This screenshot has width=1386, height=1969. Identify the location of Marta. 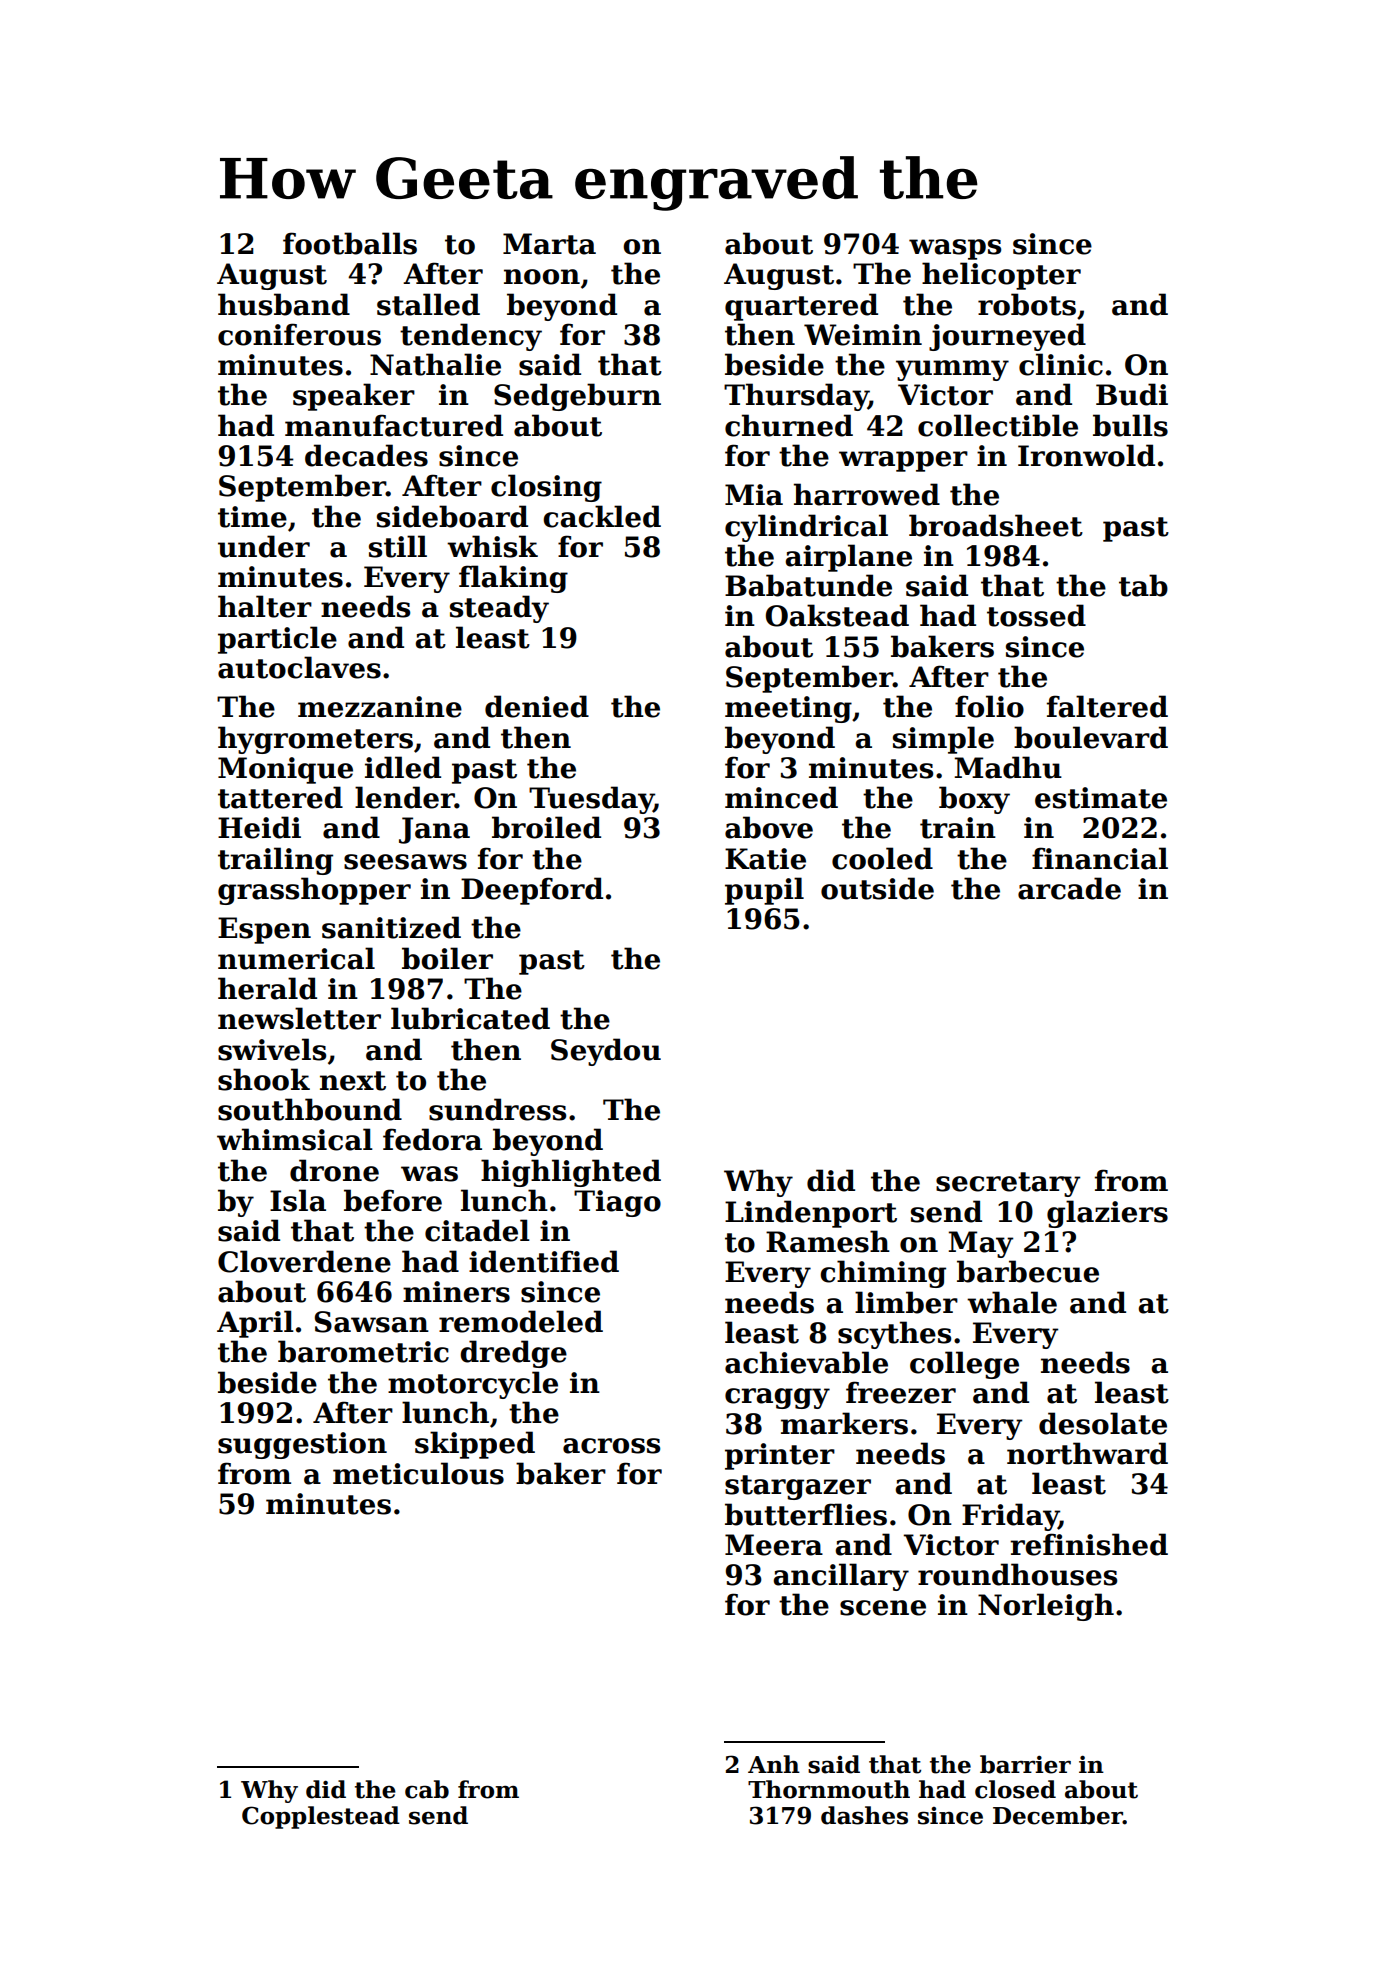
(549, 244).
